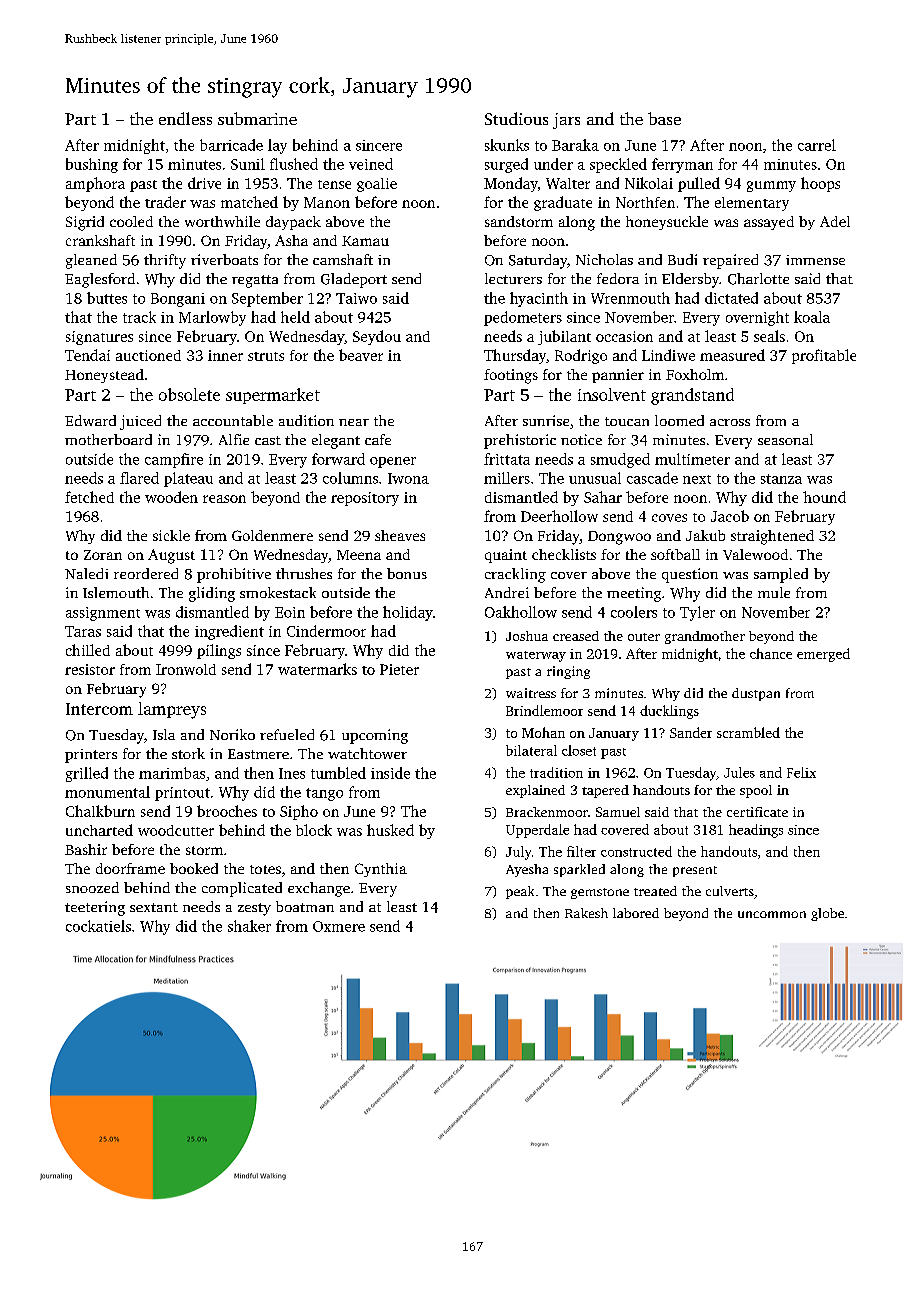  What do you see at coordinates (581, 439) in the page?
I see `notice` at bounding box center [581, 439].
